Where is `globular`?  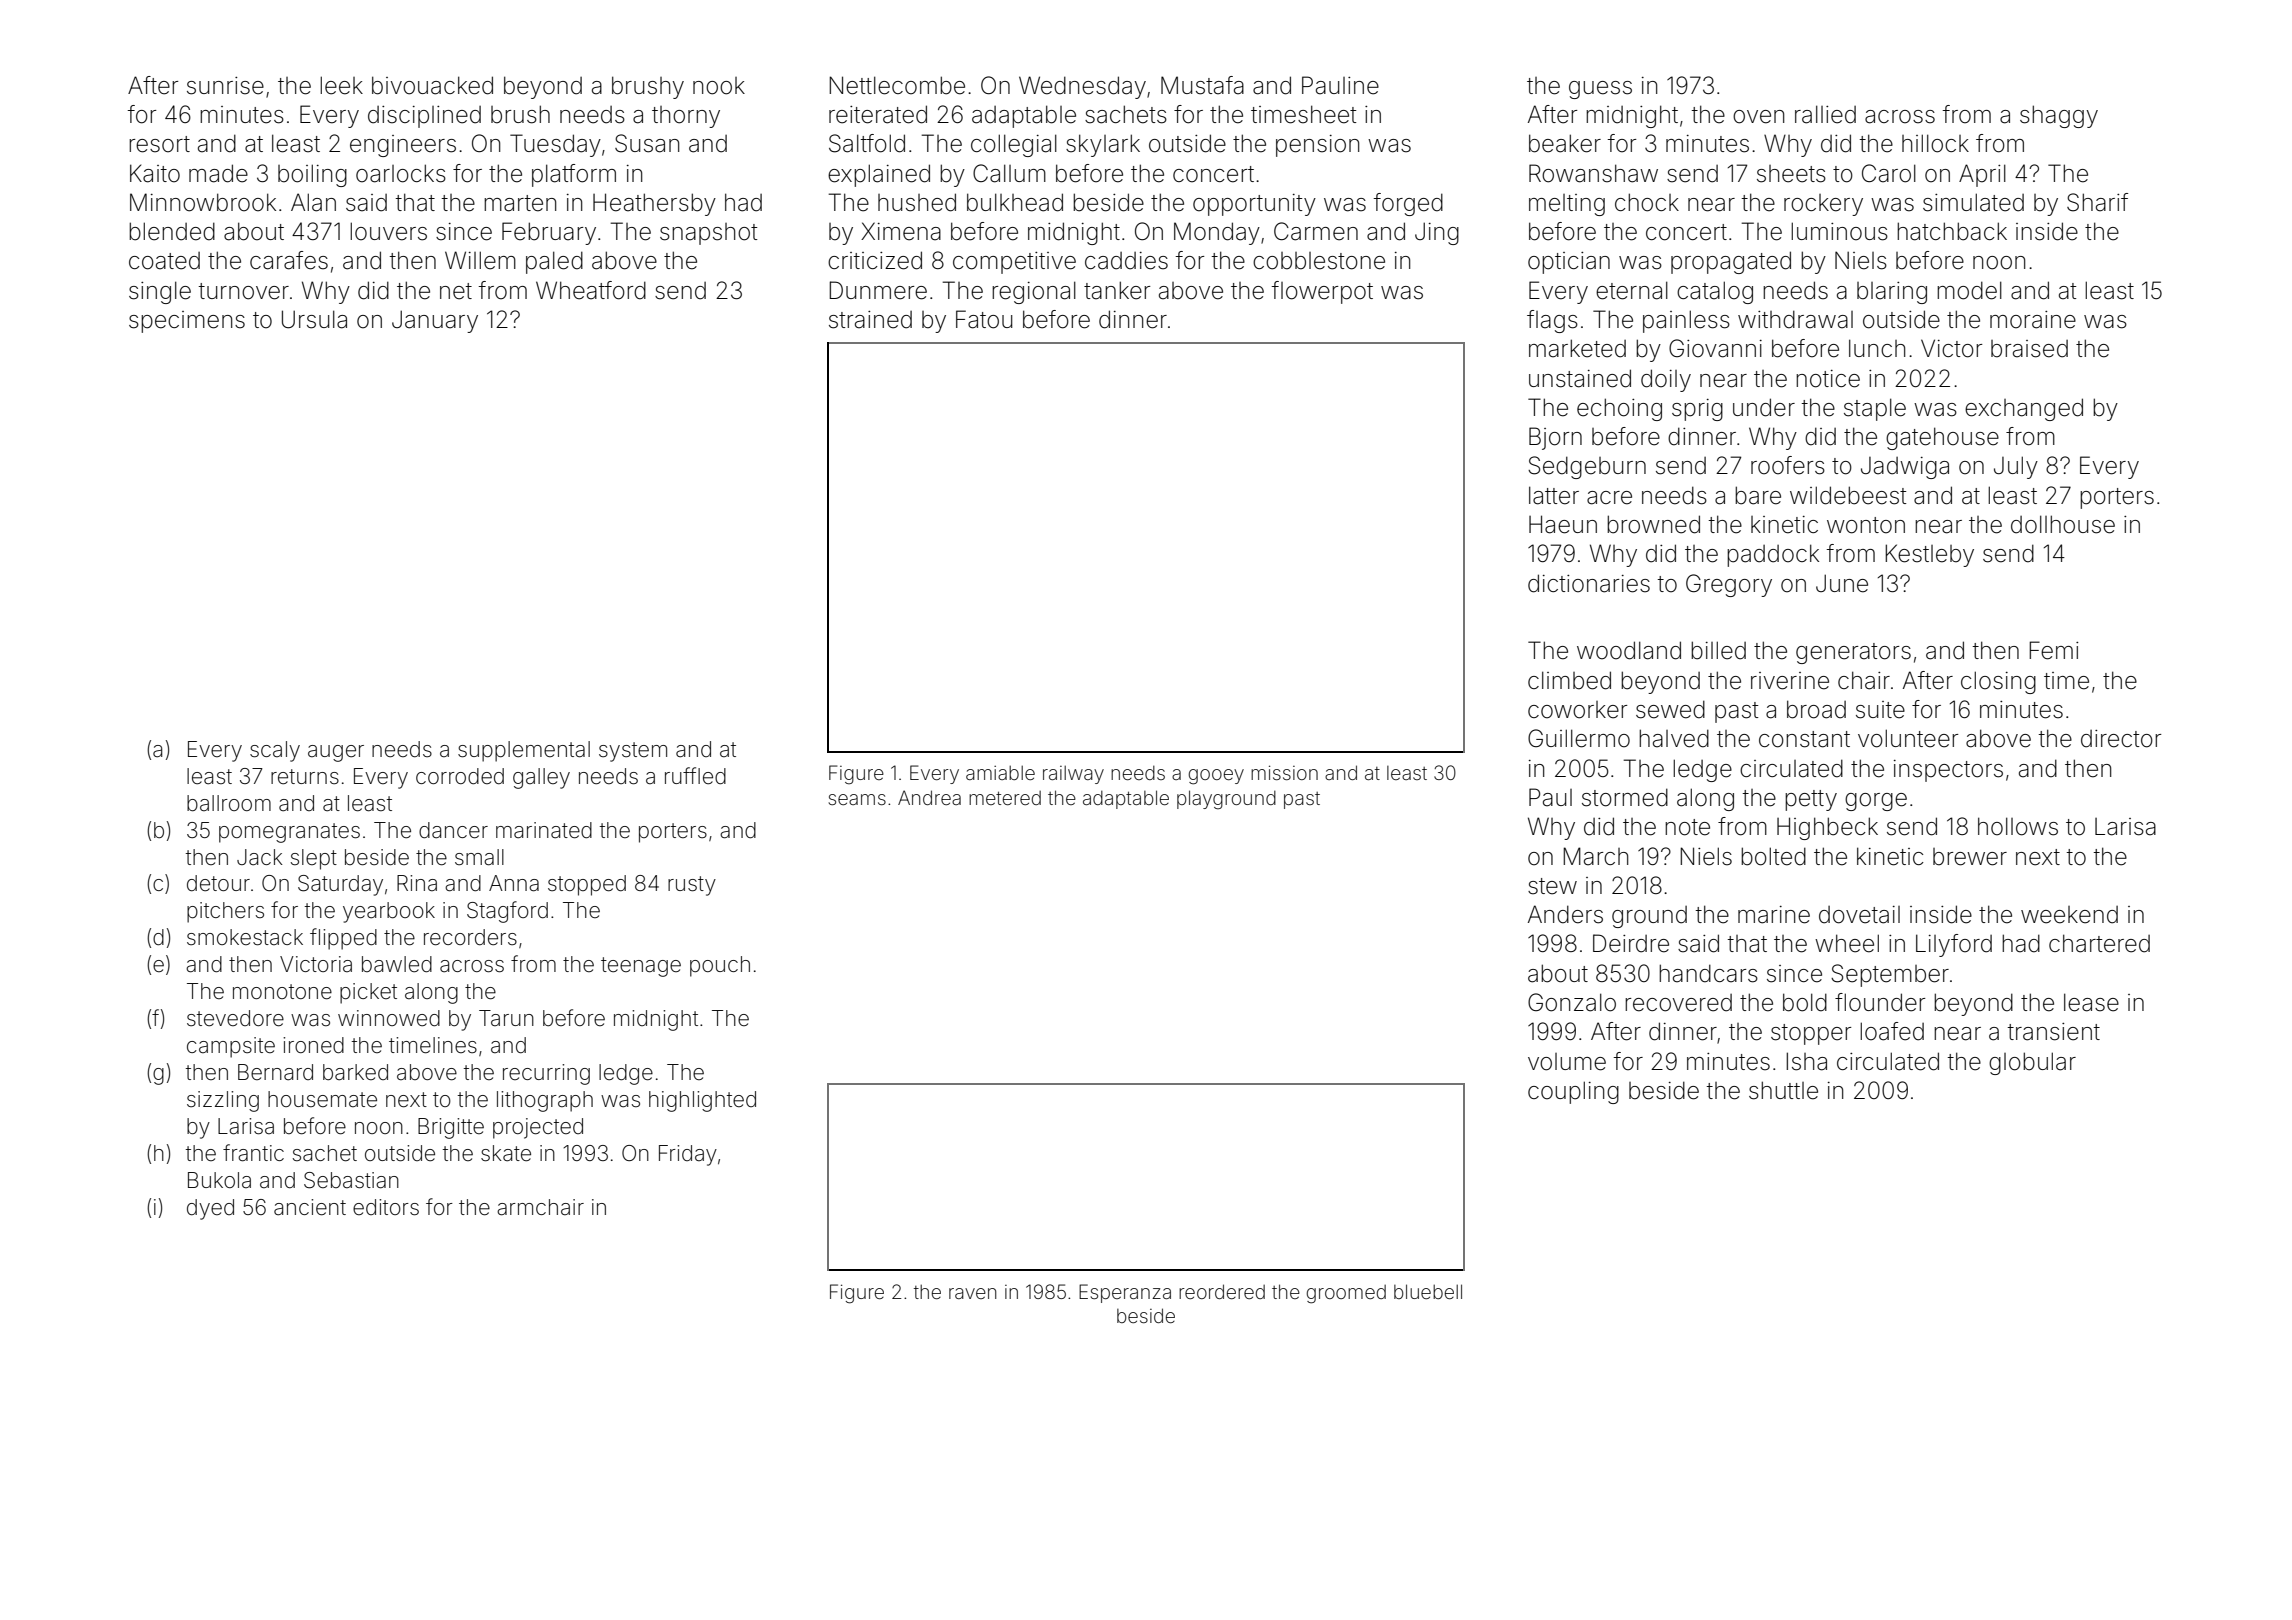 globular is located at coordinates (2032, 1063).
